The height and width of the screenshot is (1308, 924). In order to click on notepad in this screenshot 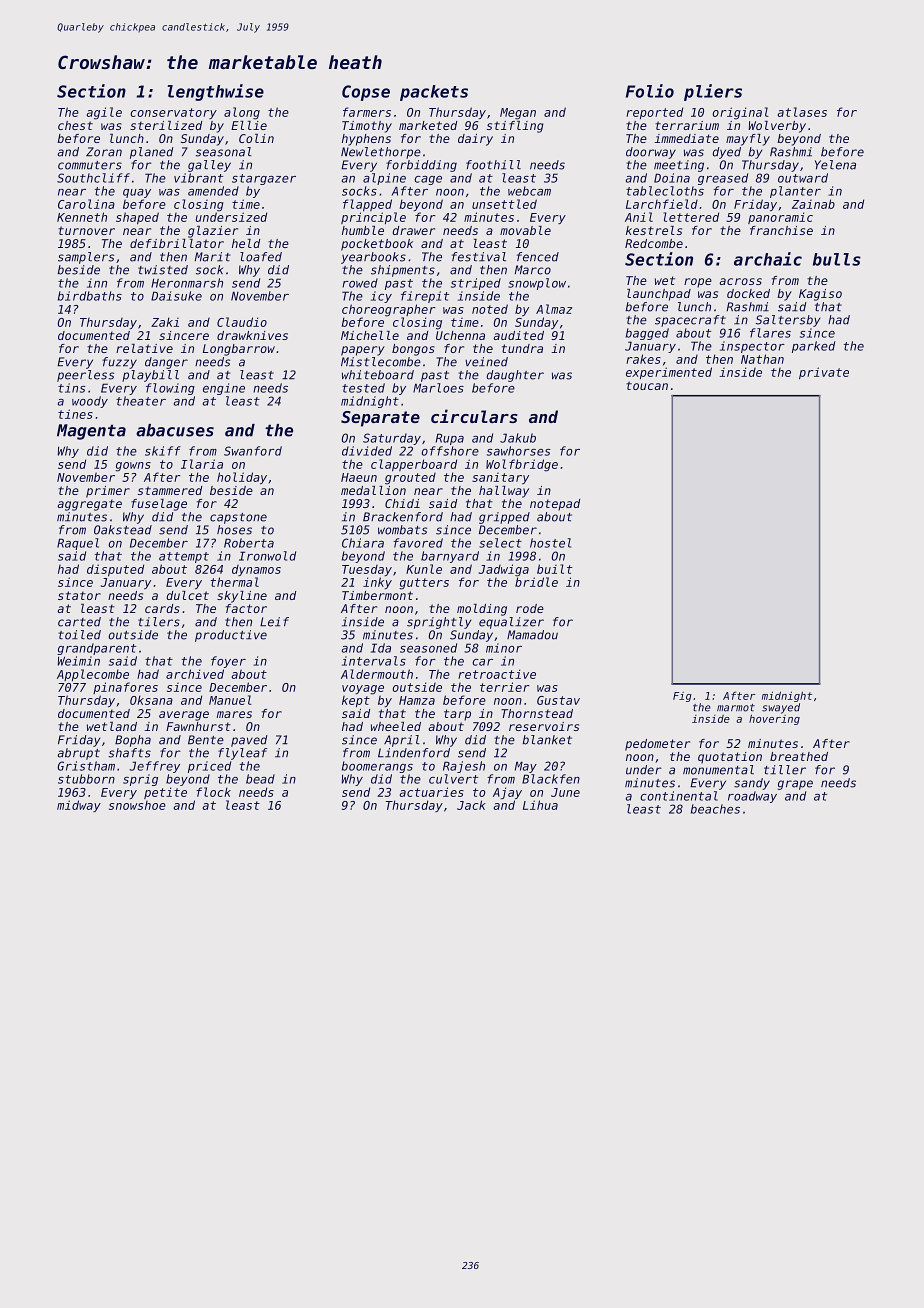, I will do `click(555, 505)`.
